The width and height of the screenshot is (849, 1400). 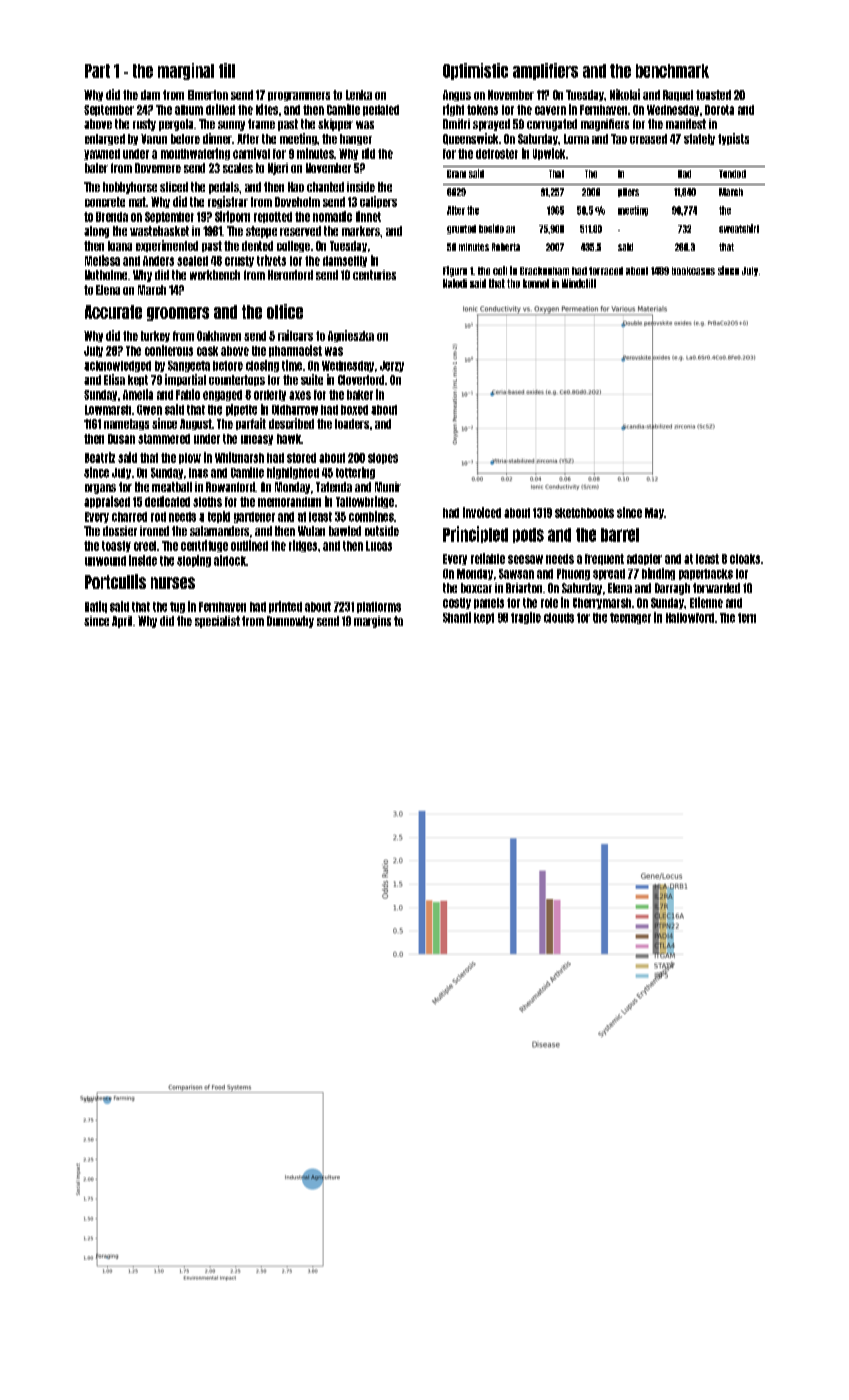 What do you see at coordinates (672, 71) in the screenshot?
I see `benchmark` at bounding box center [672, 71].
